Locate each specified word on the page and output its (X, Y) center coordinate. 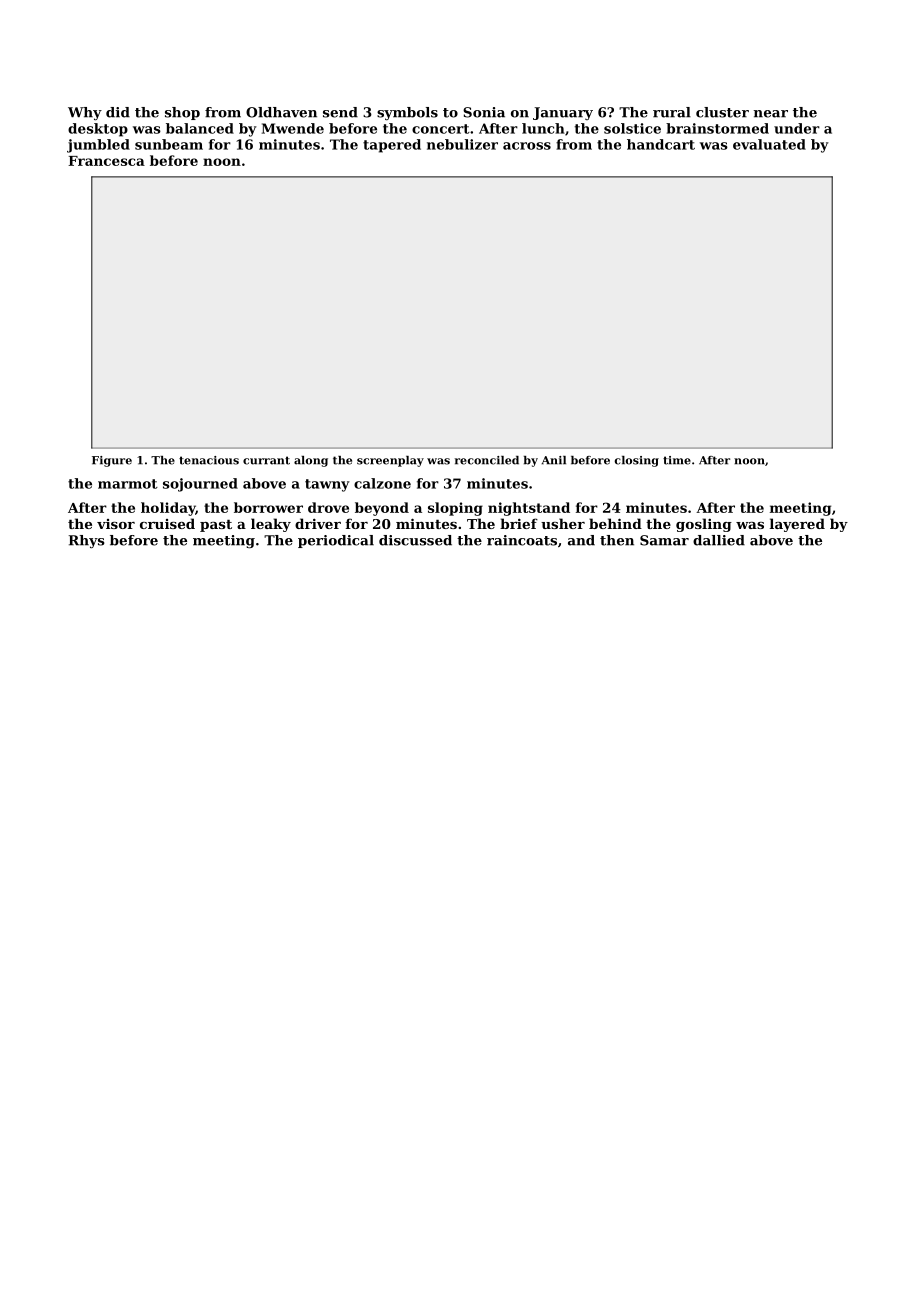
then (617, 540)
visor (116, 524)
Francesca (106, 161)
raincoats (522, 540)
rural (672, 112)
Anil (554, 460)
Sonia (484, 112)
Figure (112, 461)
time (677, 460)
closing (636, 461)
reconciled (487, 460)
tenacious (209, 460)
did (118, 112)
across (527, 146)
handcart (661, 144)
